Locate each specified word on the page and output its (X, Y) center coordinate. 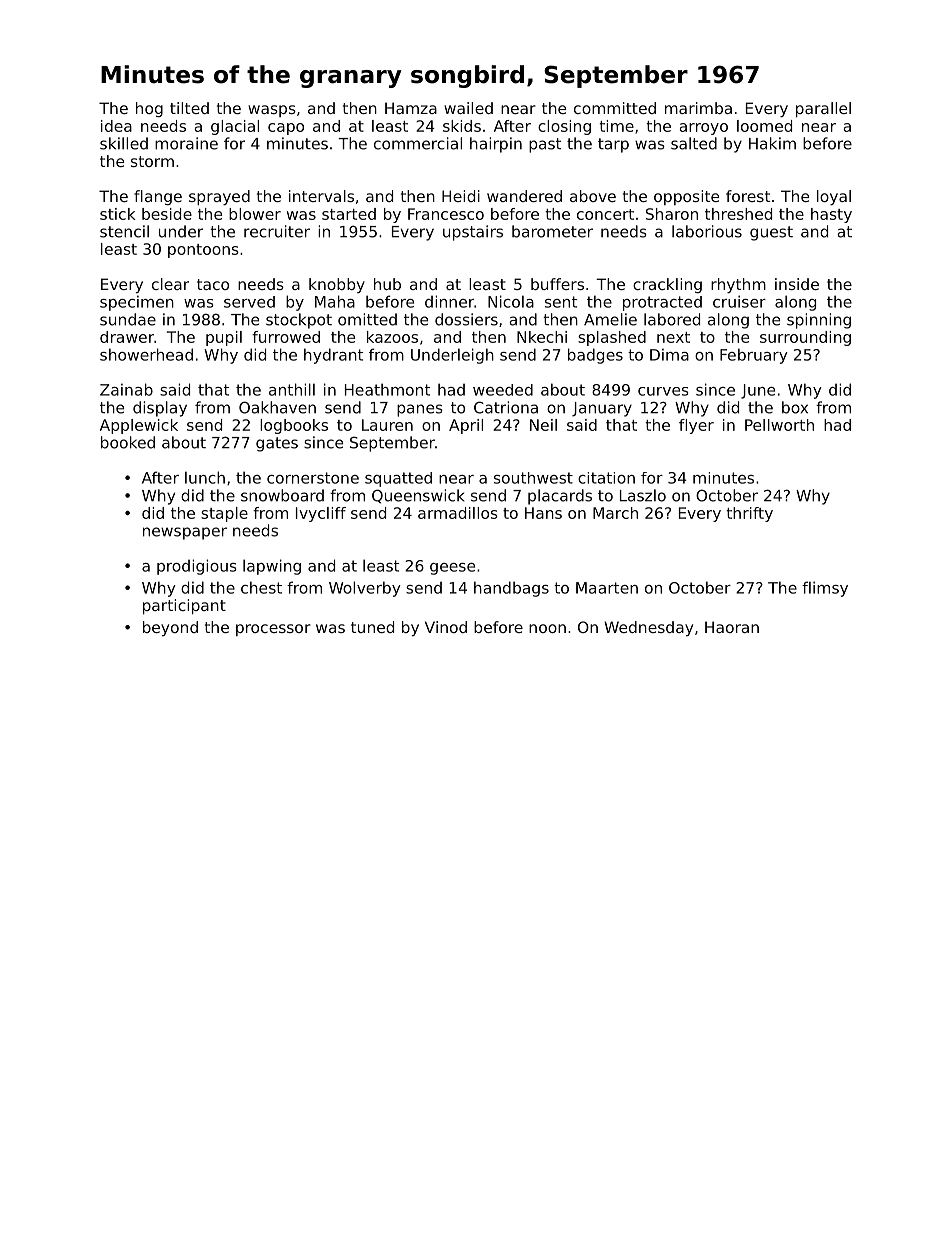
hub (387, 284)
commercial (418, 143)
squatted (398, 479)
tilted (189, 108)
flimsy (825, 589)
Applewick (139, 426)
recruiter (277, 231)
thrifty (749, 514)
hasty (831, 215)
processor (273, 630)
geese (452, 569)
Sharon (672, 214)
